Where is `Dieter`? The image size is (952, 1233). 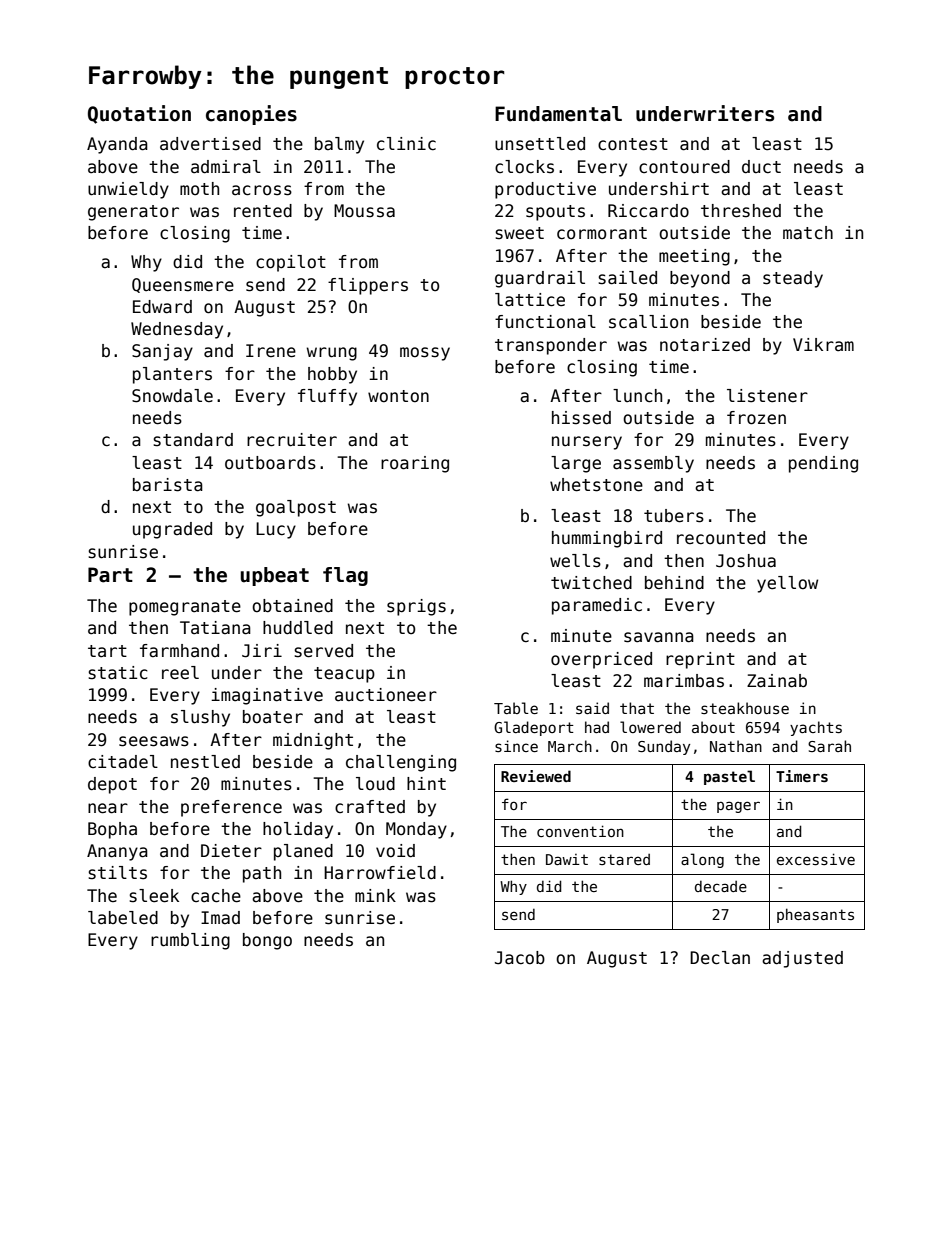 Dieter is located at coordinates (231, 851).
